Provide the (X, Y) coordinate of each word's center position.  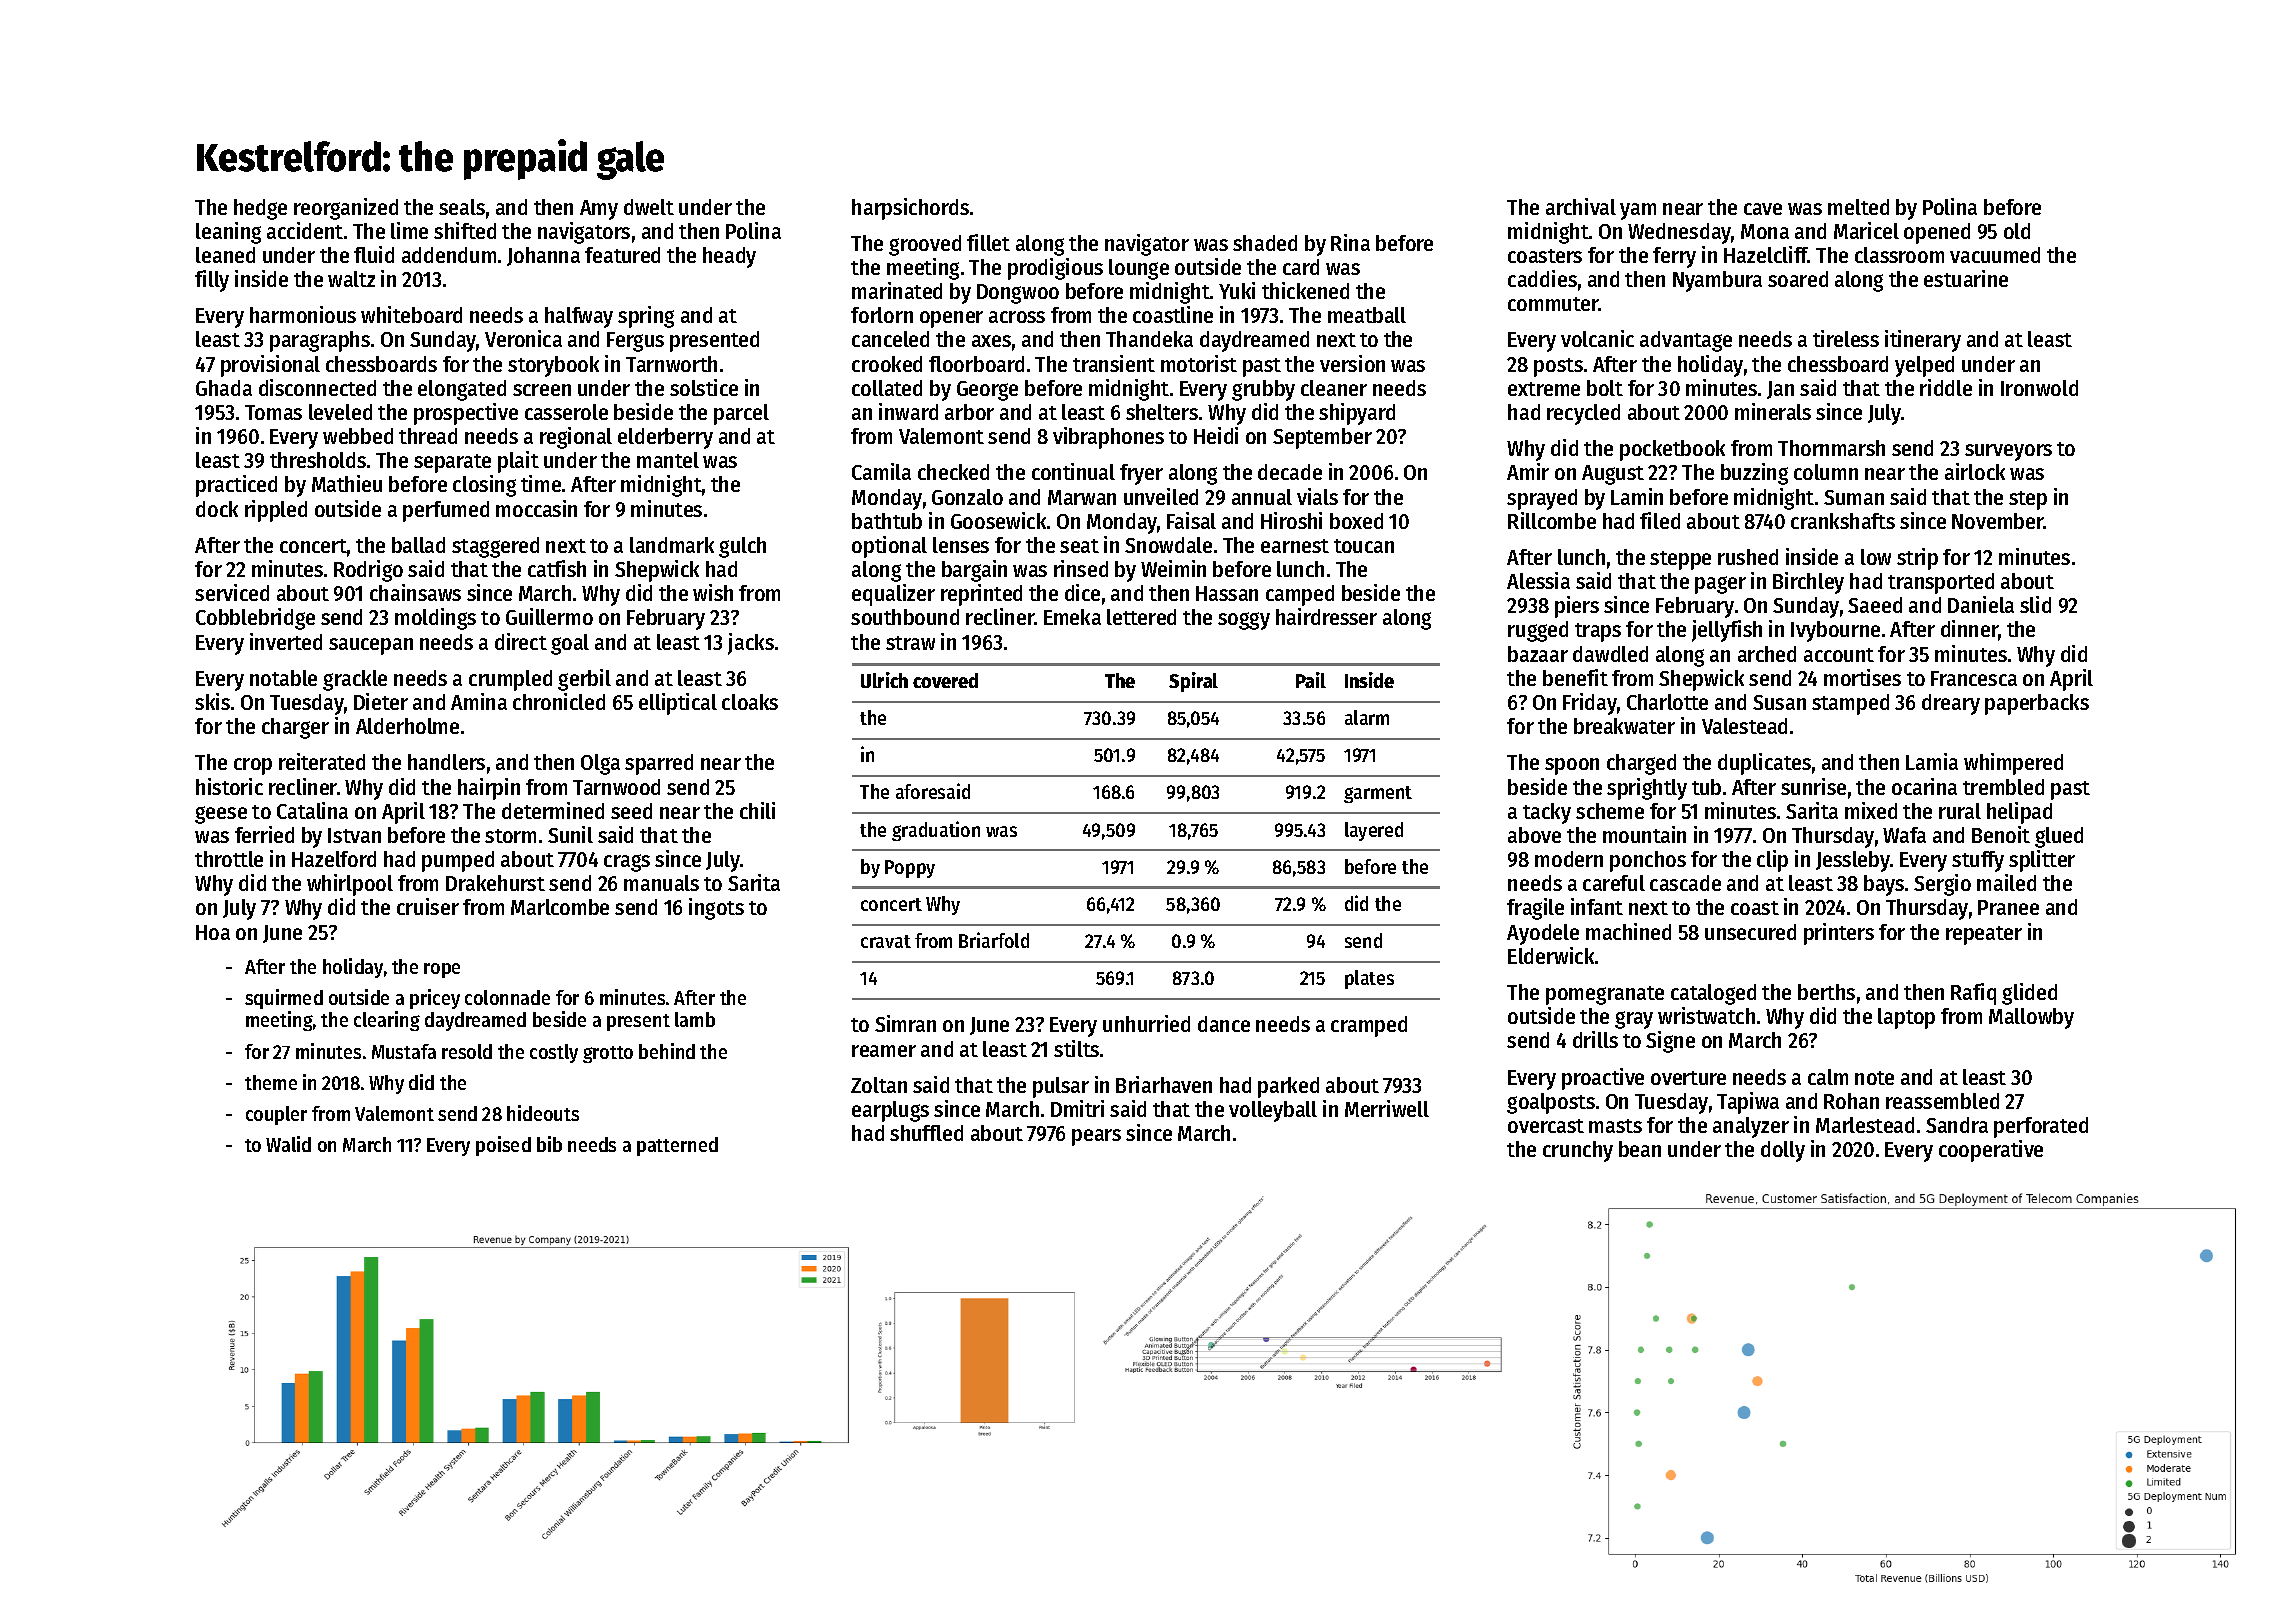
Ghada (224, 388)
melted (1858, 207)
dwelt (649, 207)
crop (253, 766)
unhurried (1146, 1023)
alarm (1367, 717)
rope (442, 970)
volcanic (1597, 338)
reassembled (1942, 1101)
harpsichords (910, 209)
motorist (1199, 363)
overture (1688, 1078)
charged (1641, 764)
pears (1096, 1137)
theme (271, 1082)
